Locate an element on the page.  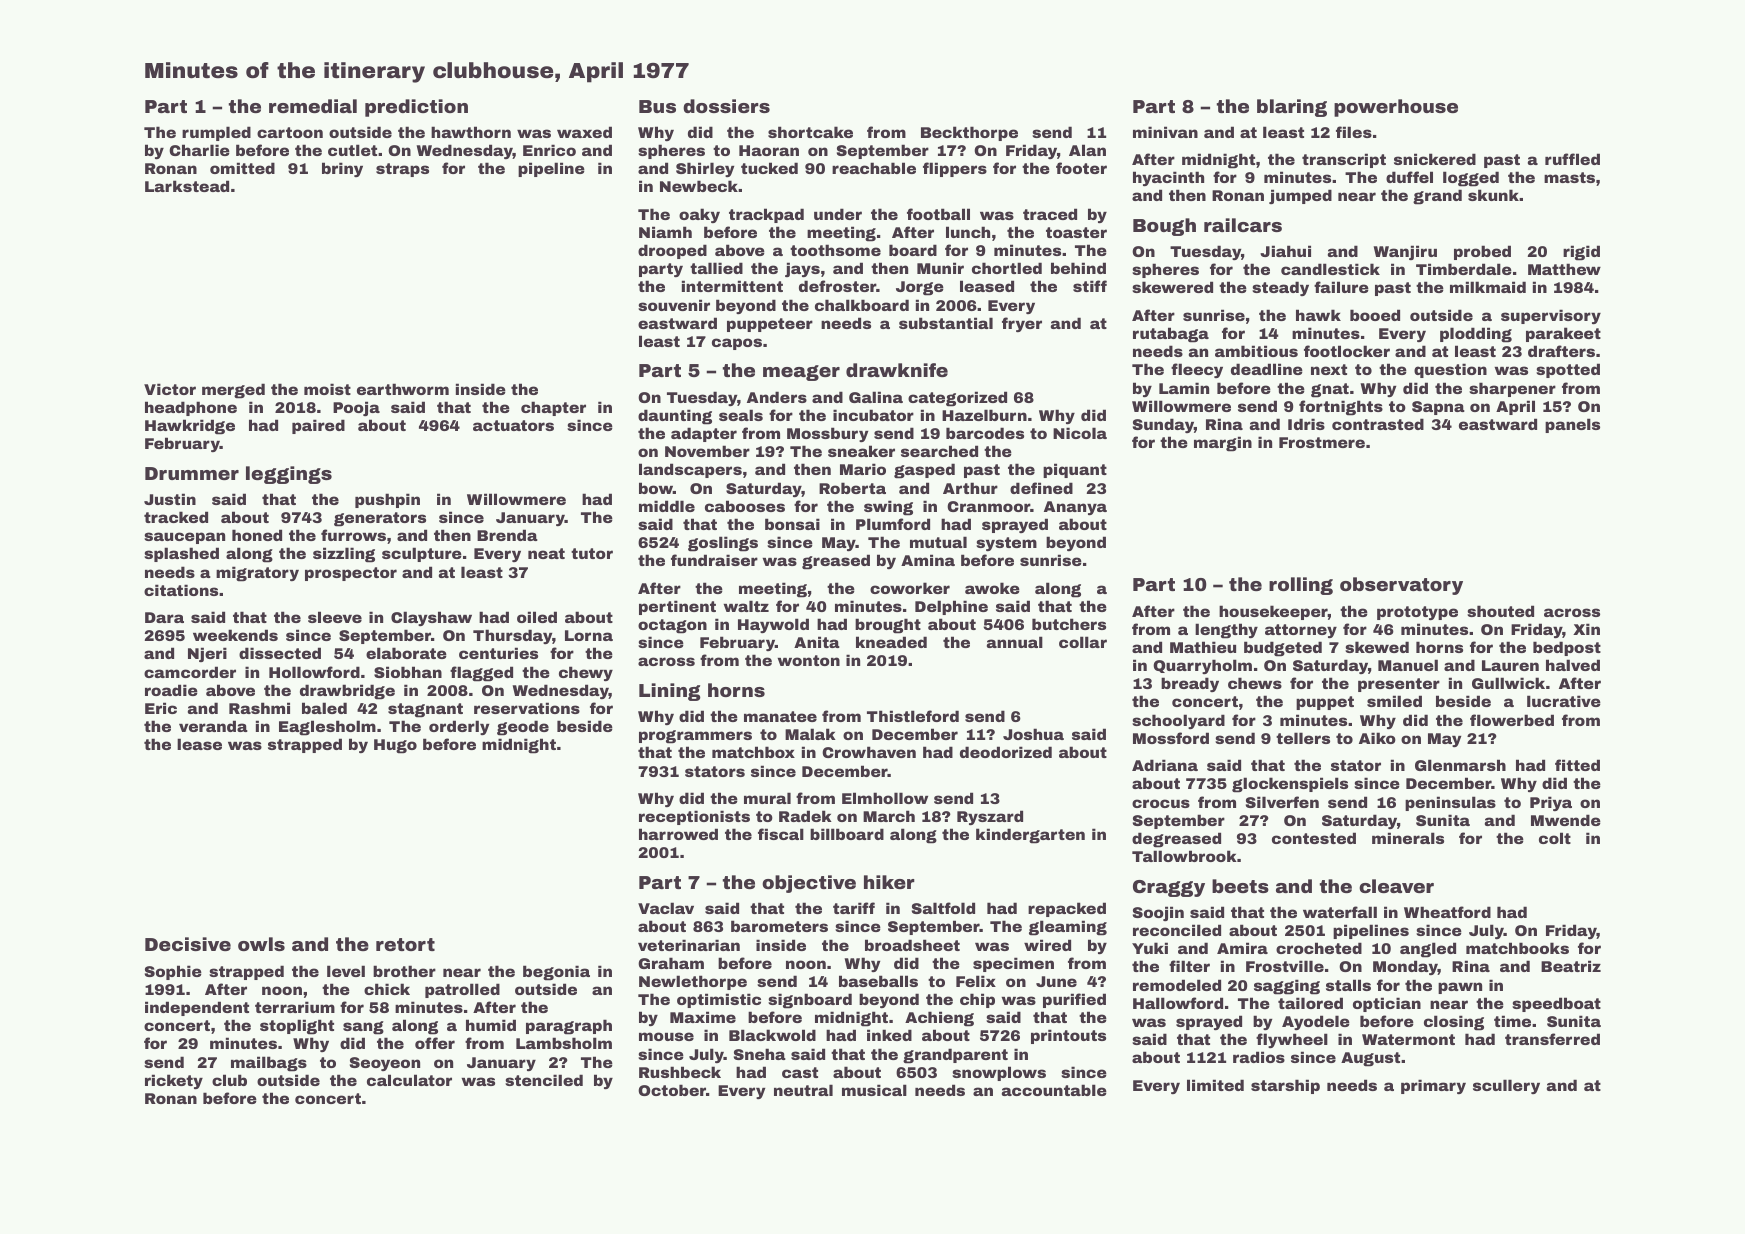
powerhouse is located at coordinates (1396, 108).
